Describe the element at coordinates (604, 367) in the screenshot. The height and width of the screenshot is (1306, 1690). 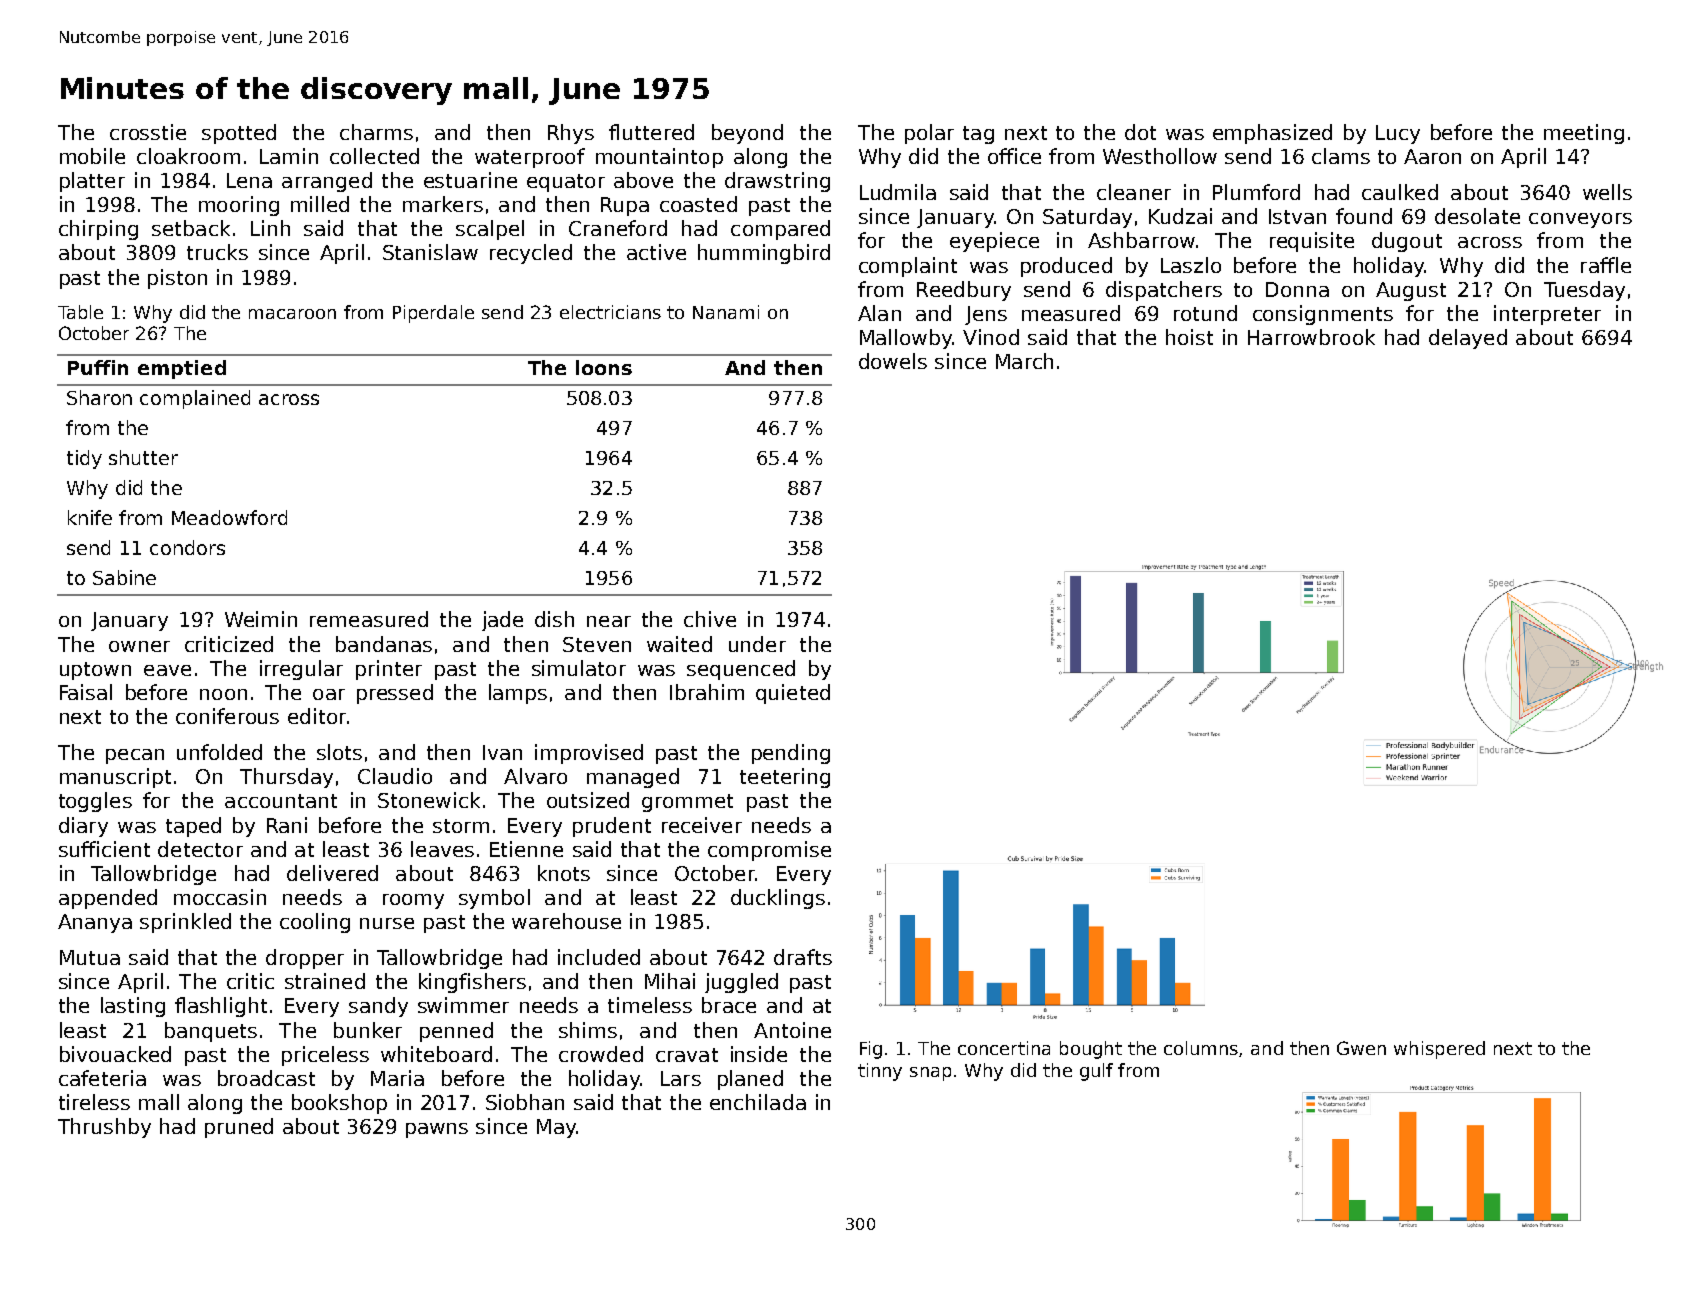
I see `loons` at that location.
